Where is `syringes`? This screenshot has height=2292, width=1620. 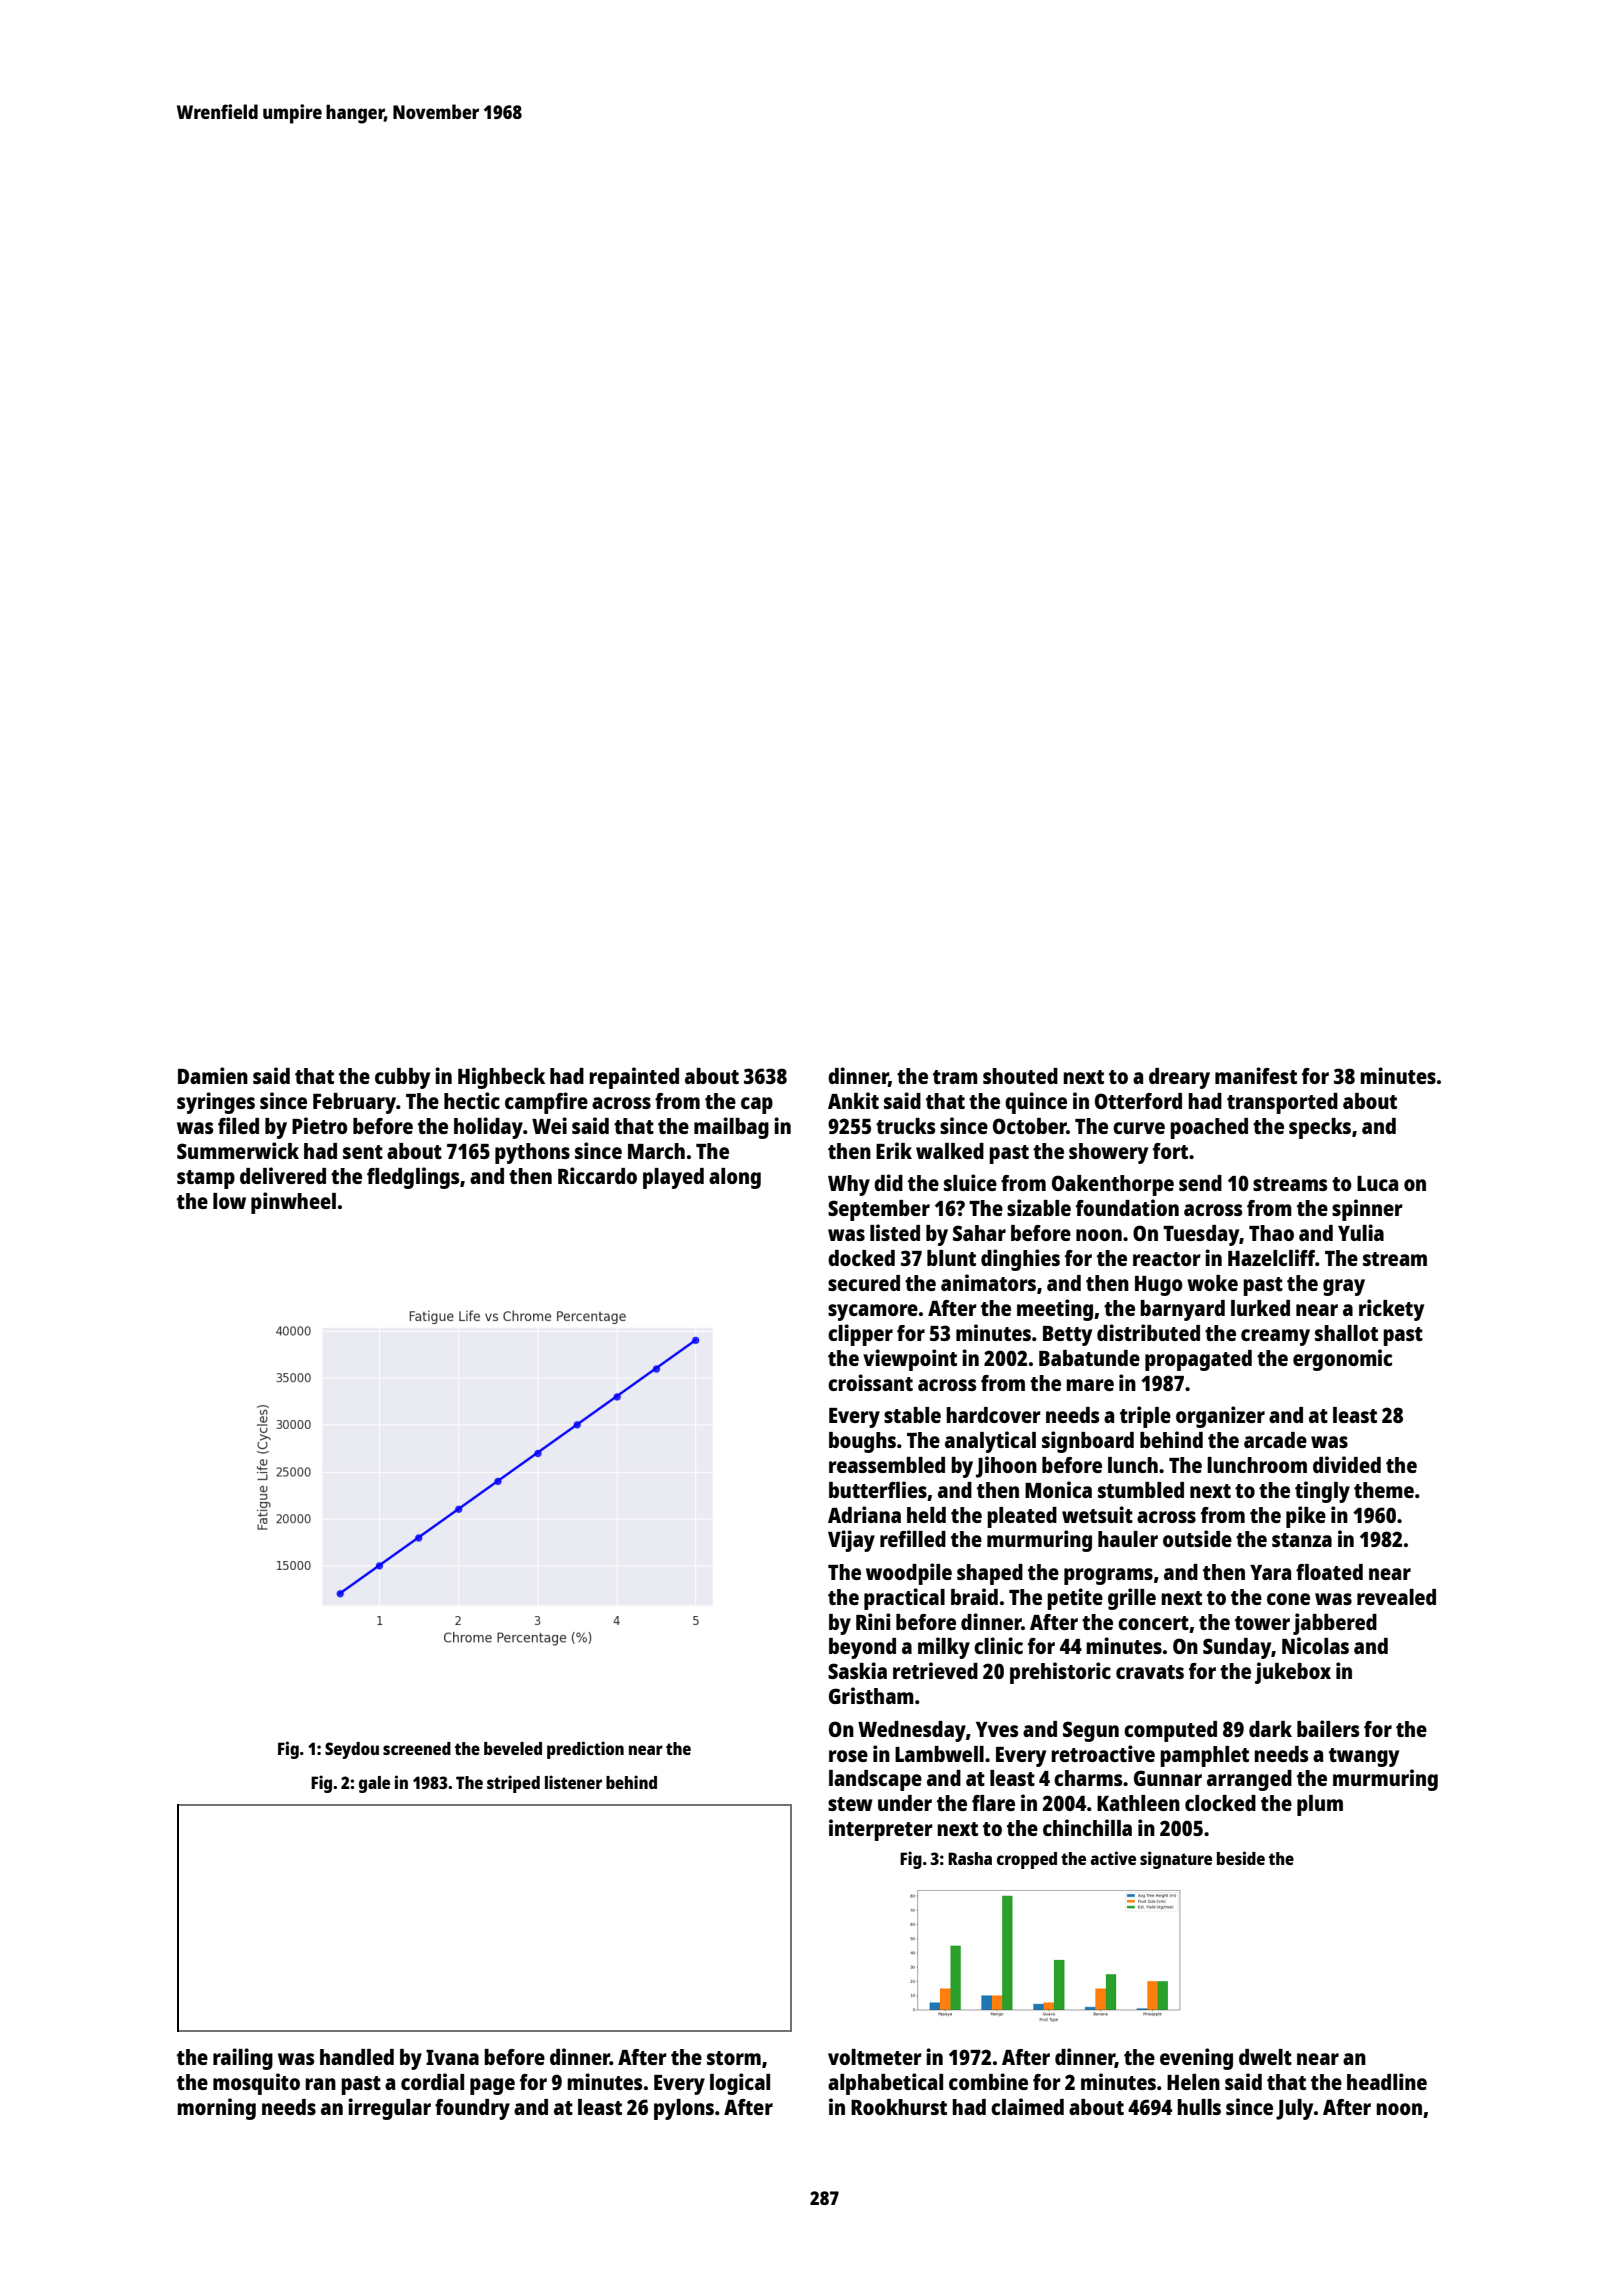 syringes is located at coordinates (216, 1103).
